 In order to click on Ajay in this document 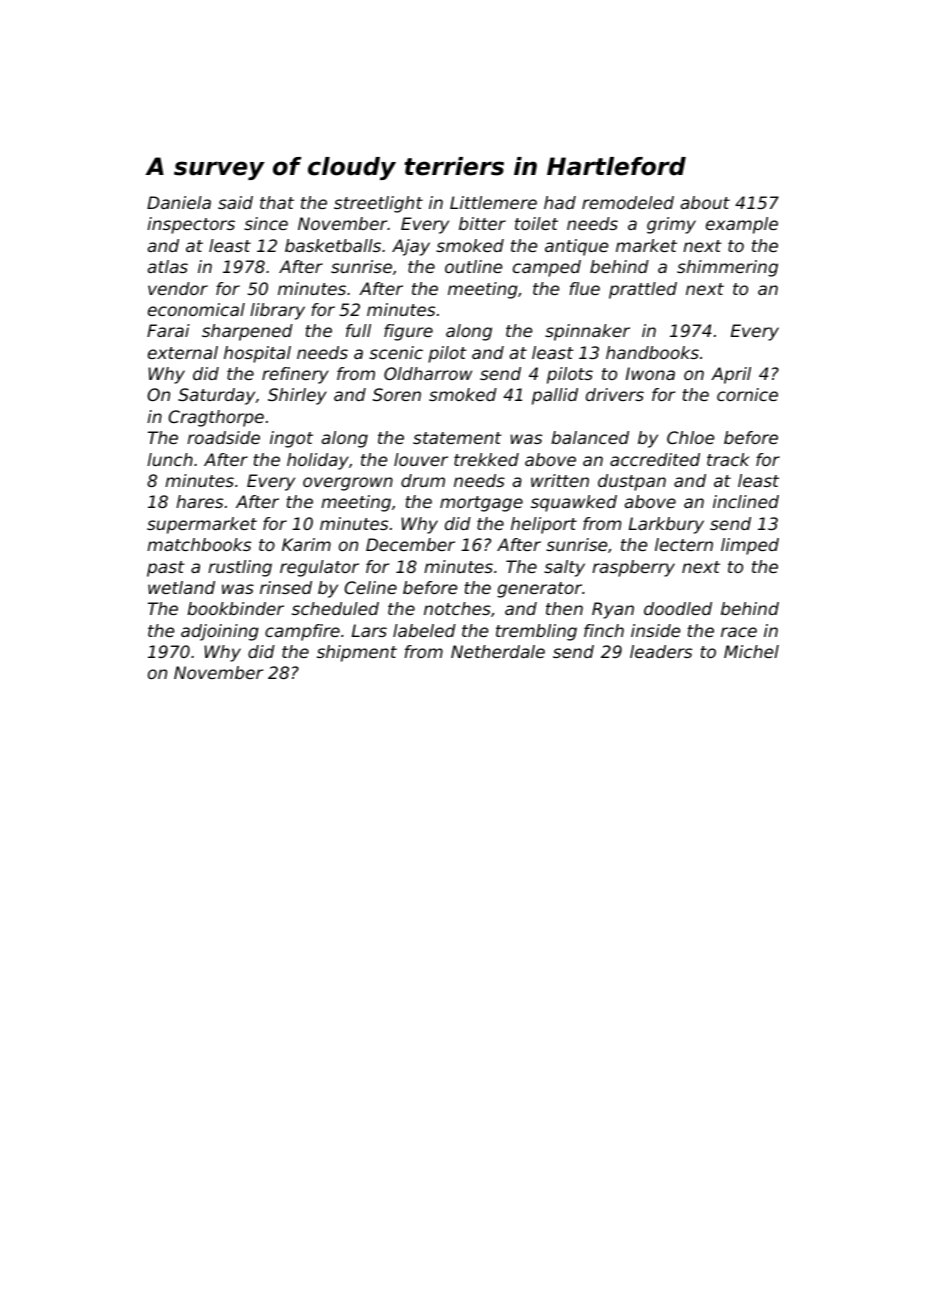, I will do `click(411, 247)`.
